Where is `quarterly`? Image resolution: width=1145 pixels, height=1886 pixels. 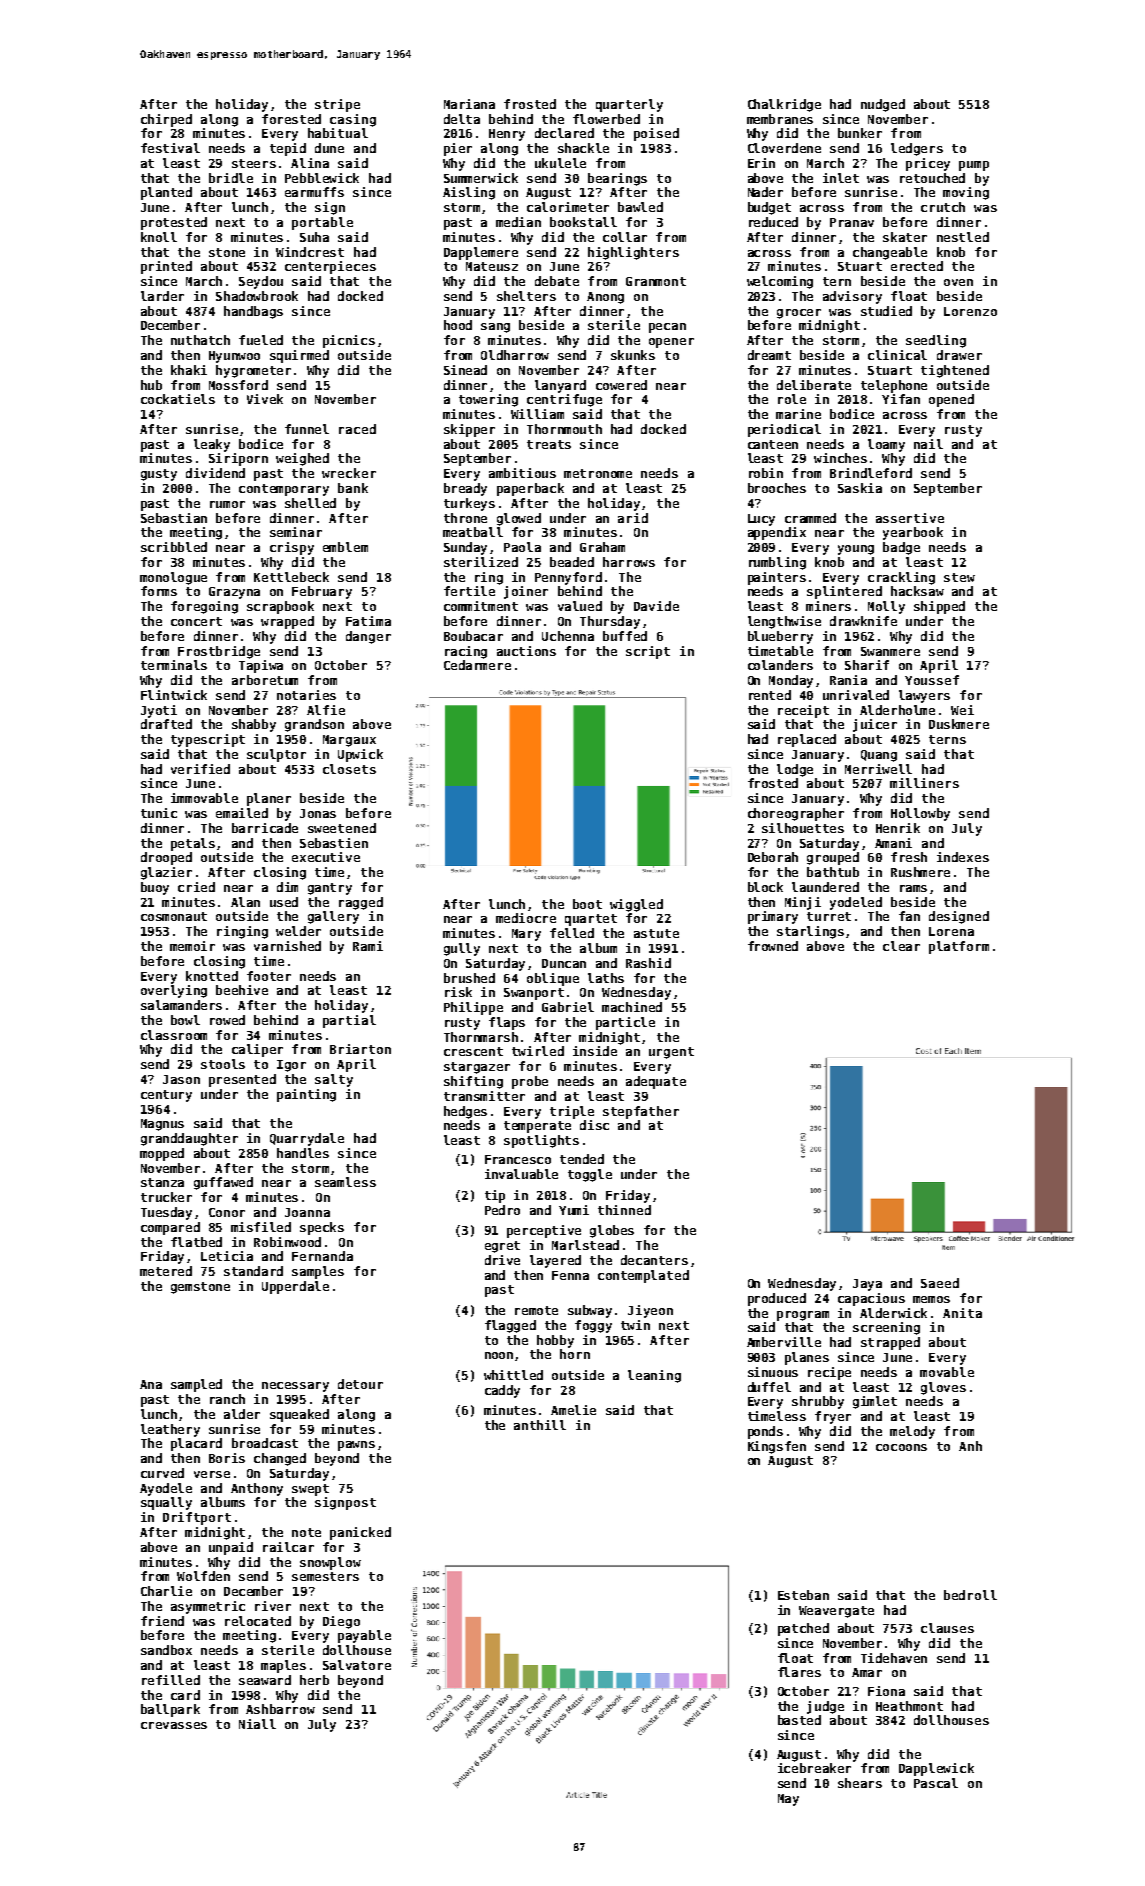
quarterly is located at coordinates (629, 105).
